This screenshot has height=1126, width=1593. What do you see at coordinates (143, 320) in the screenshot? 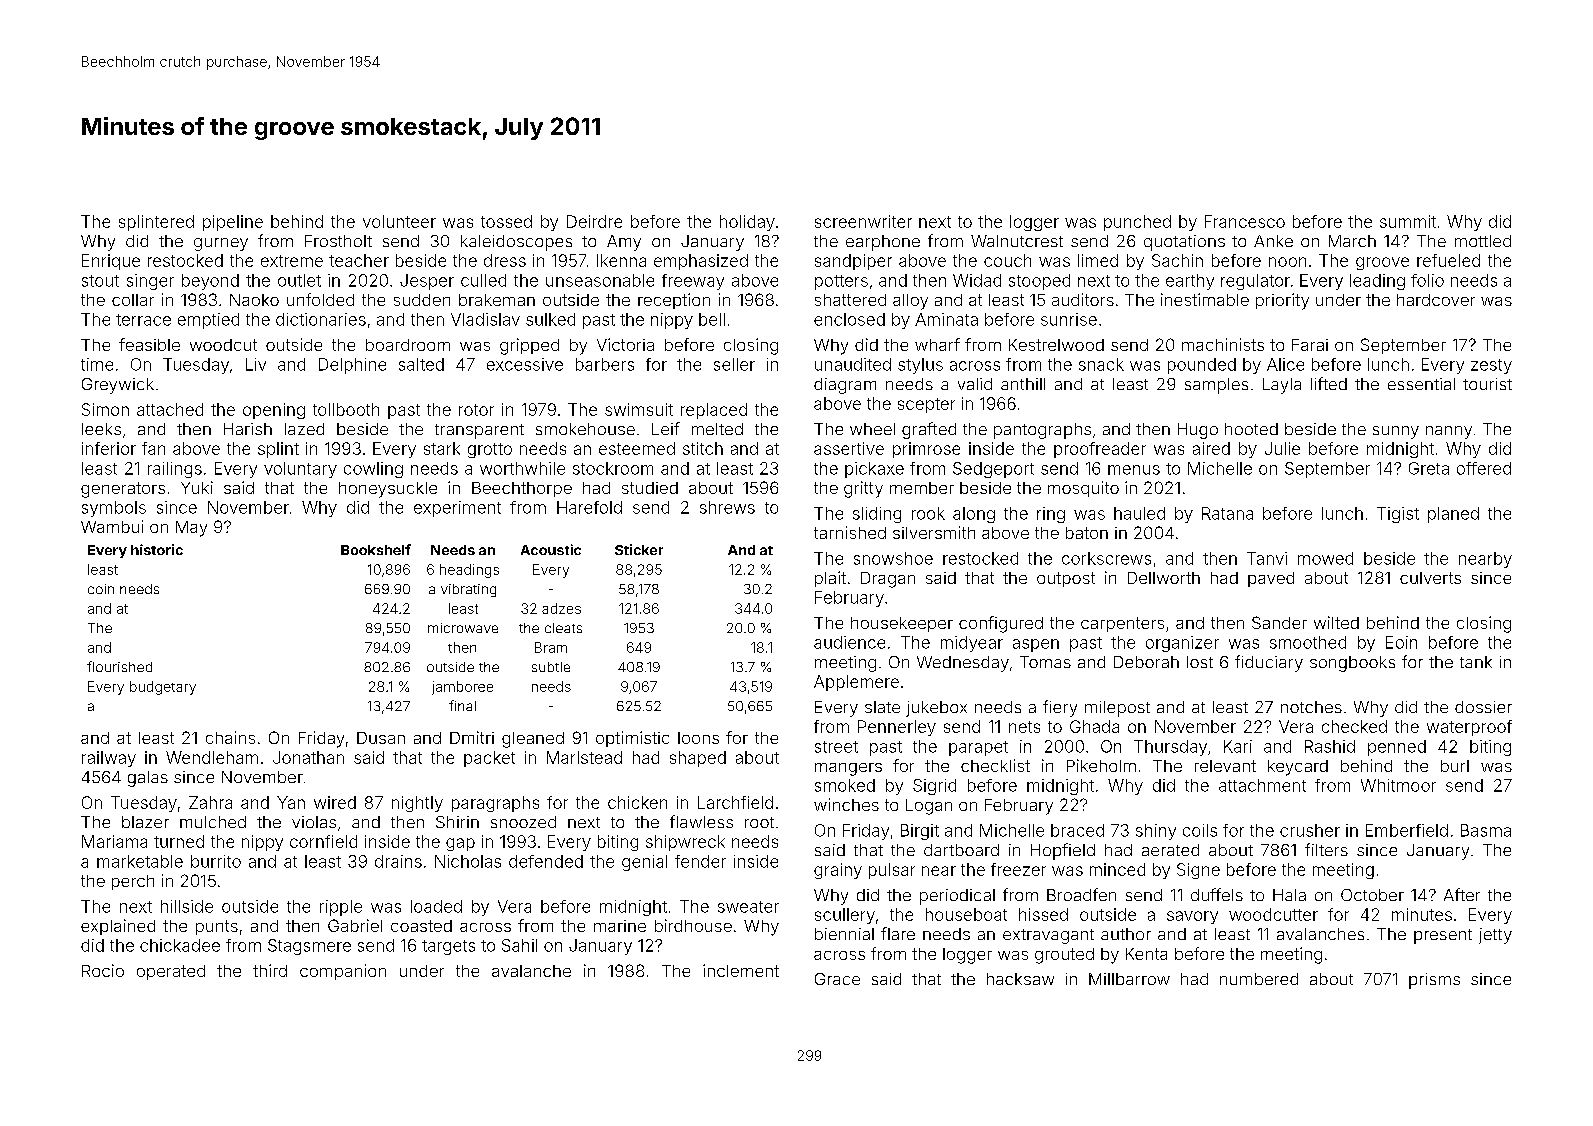
I see `terrace` at bounding box center [143, 320].
